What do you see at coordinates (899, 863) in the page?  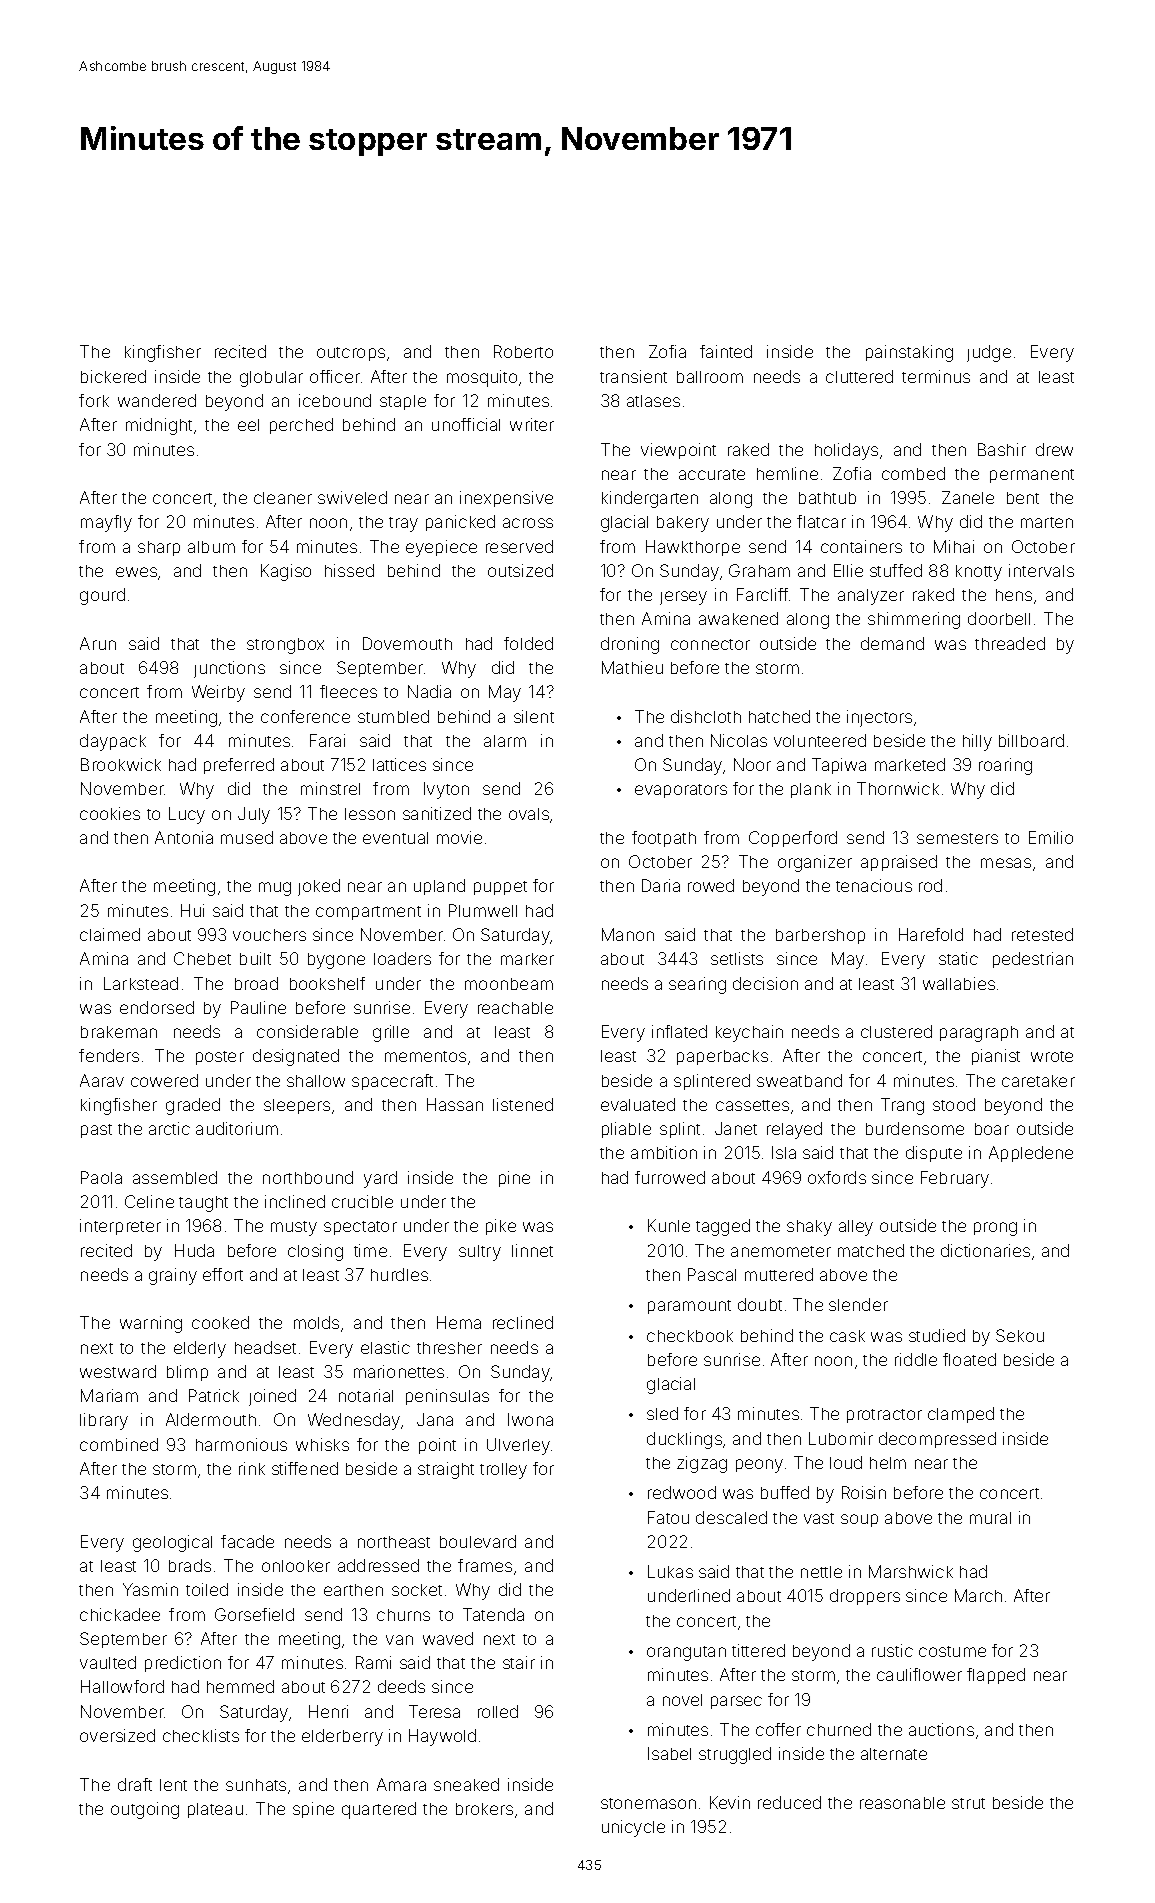 I see `appraised` at bounding box center [899, 863].
